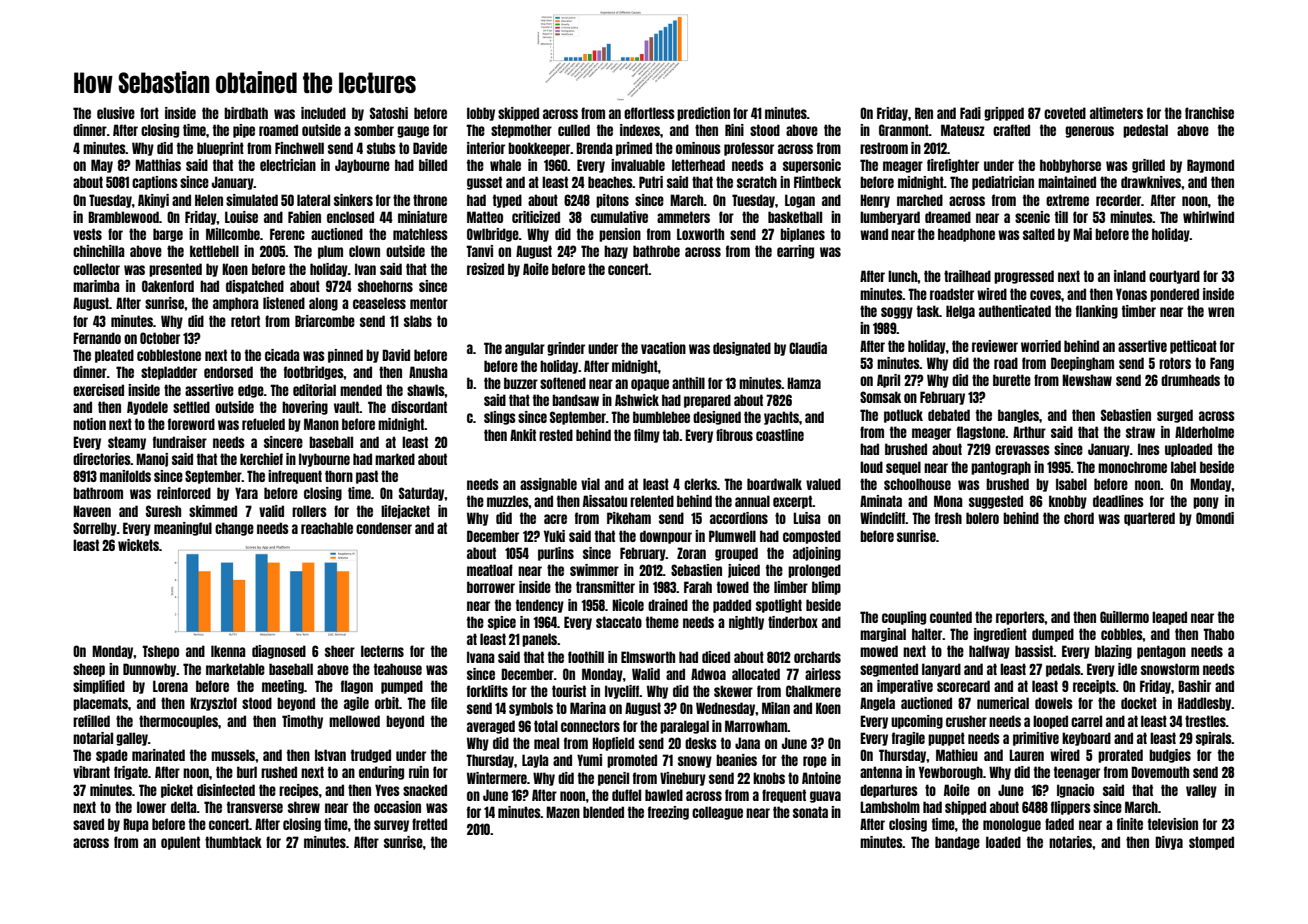  Describe the element at coordinates (160, 652) in the image. I see `Tshepo` at that location.
